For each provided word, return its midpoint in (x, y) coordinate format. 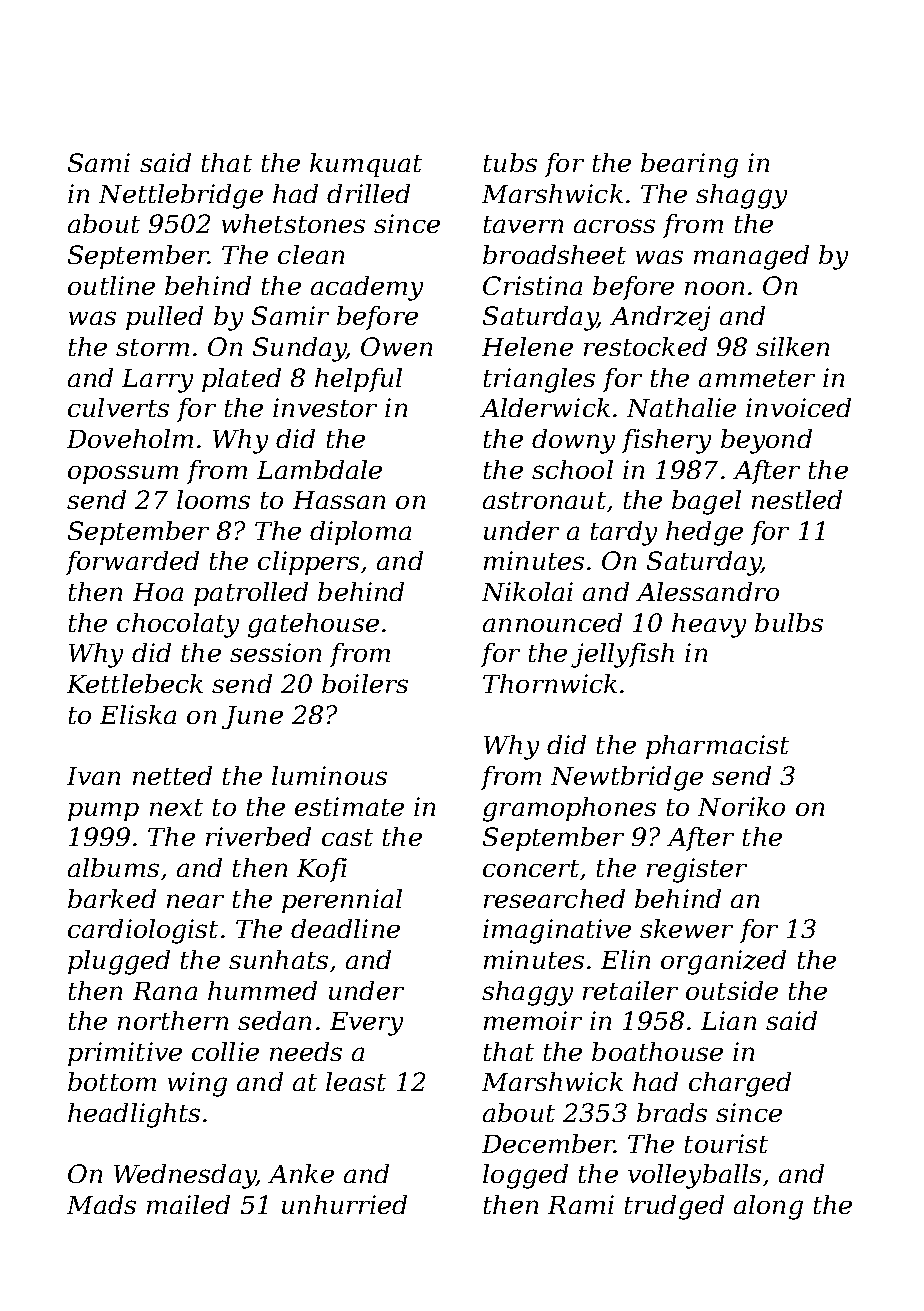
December (548, 1143)
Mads (101, 1204)
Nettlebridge (181, 196)
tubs (510, 162)
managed (751, 257)
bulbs (789, 622)
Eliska (138, 714)
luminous (329, 775)
